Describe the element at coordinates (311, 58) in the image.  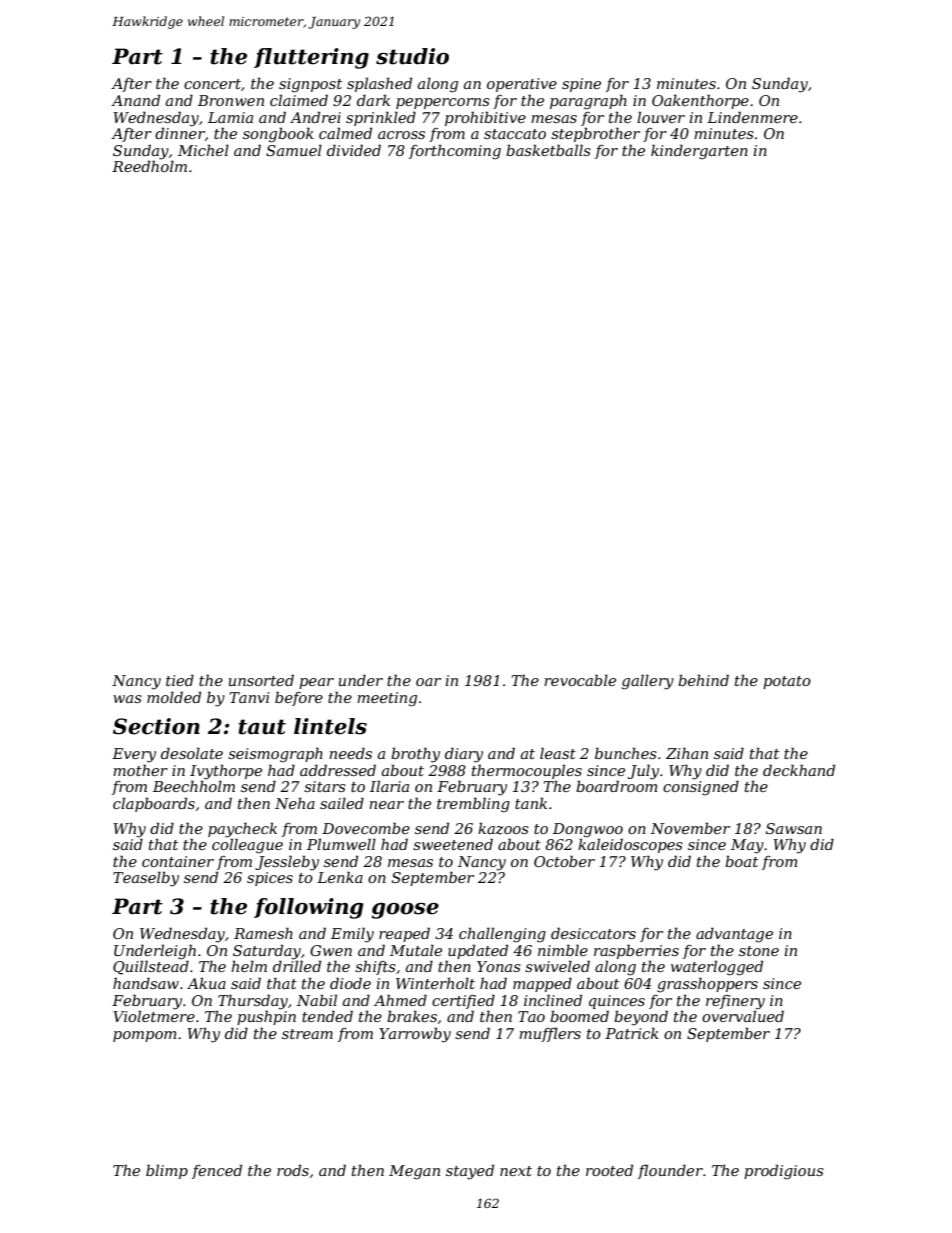
I see `fluttering` at that location.
